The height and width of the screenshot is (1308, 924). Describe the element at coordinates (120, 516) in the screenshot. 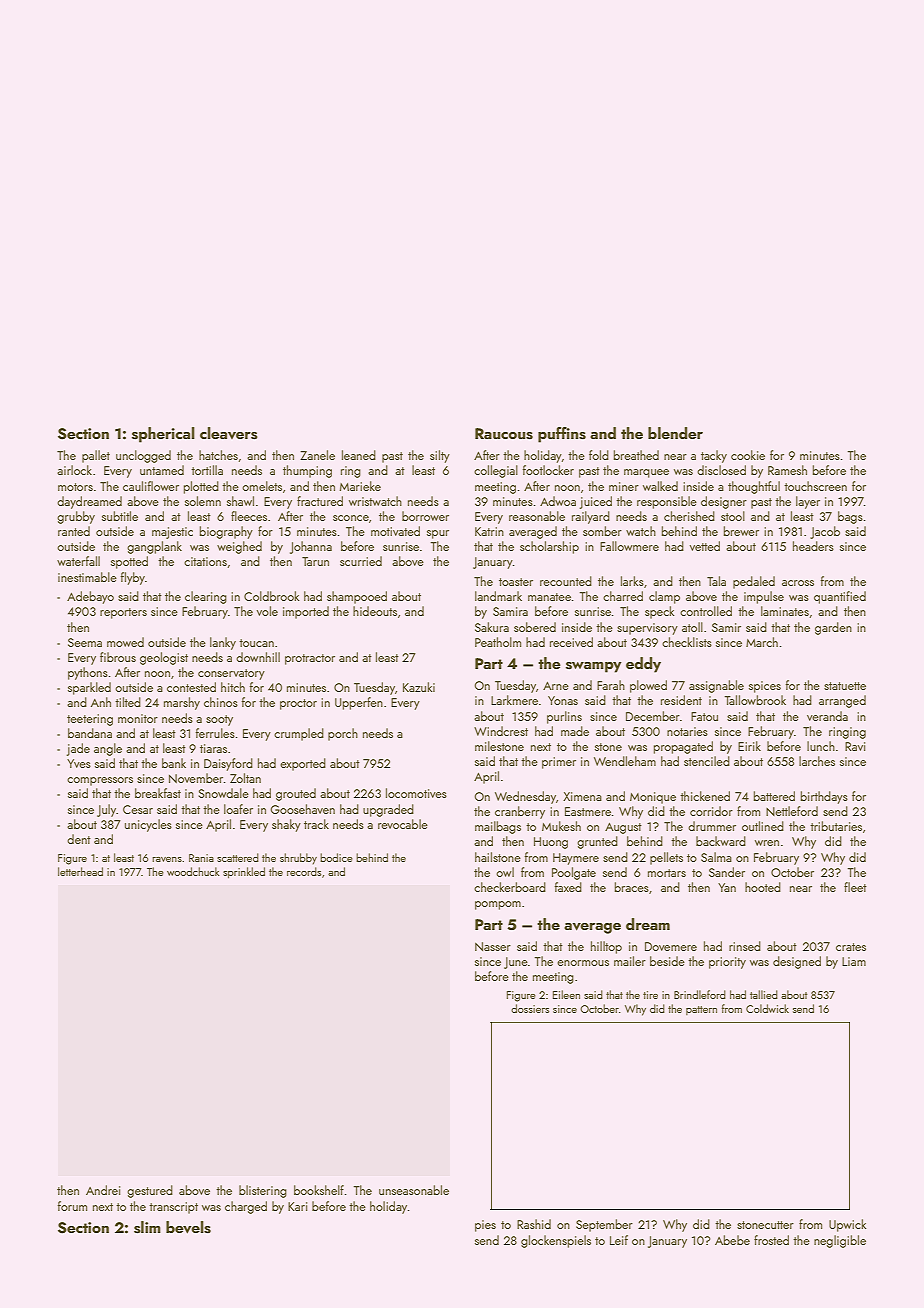

I see `subtitle` at that location.
